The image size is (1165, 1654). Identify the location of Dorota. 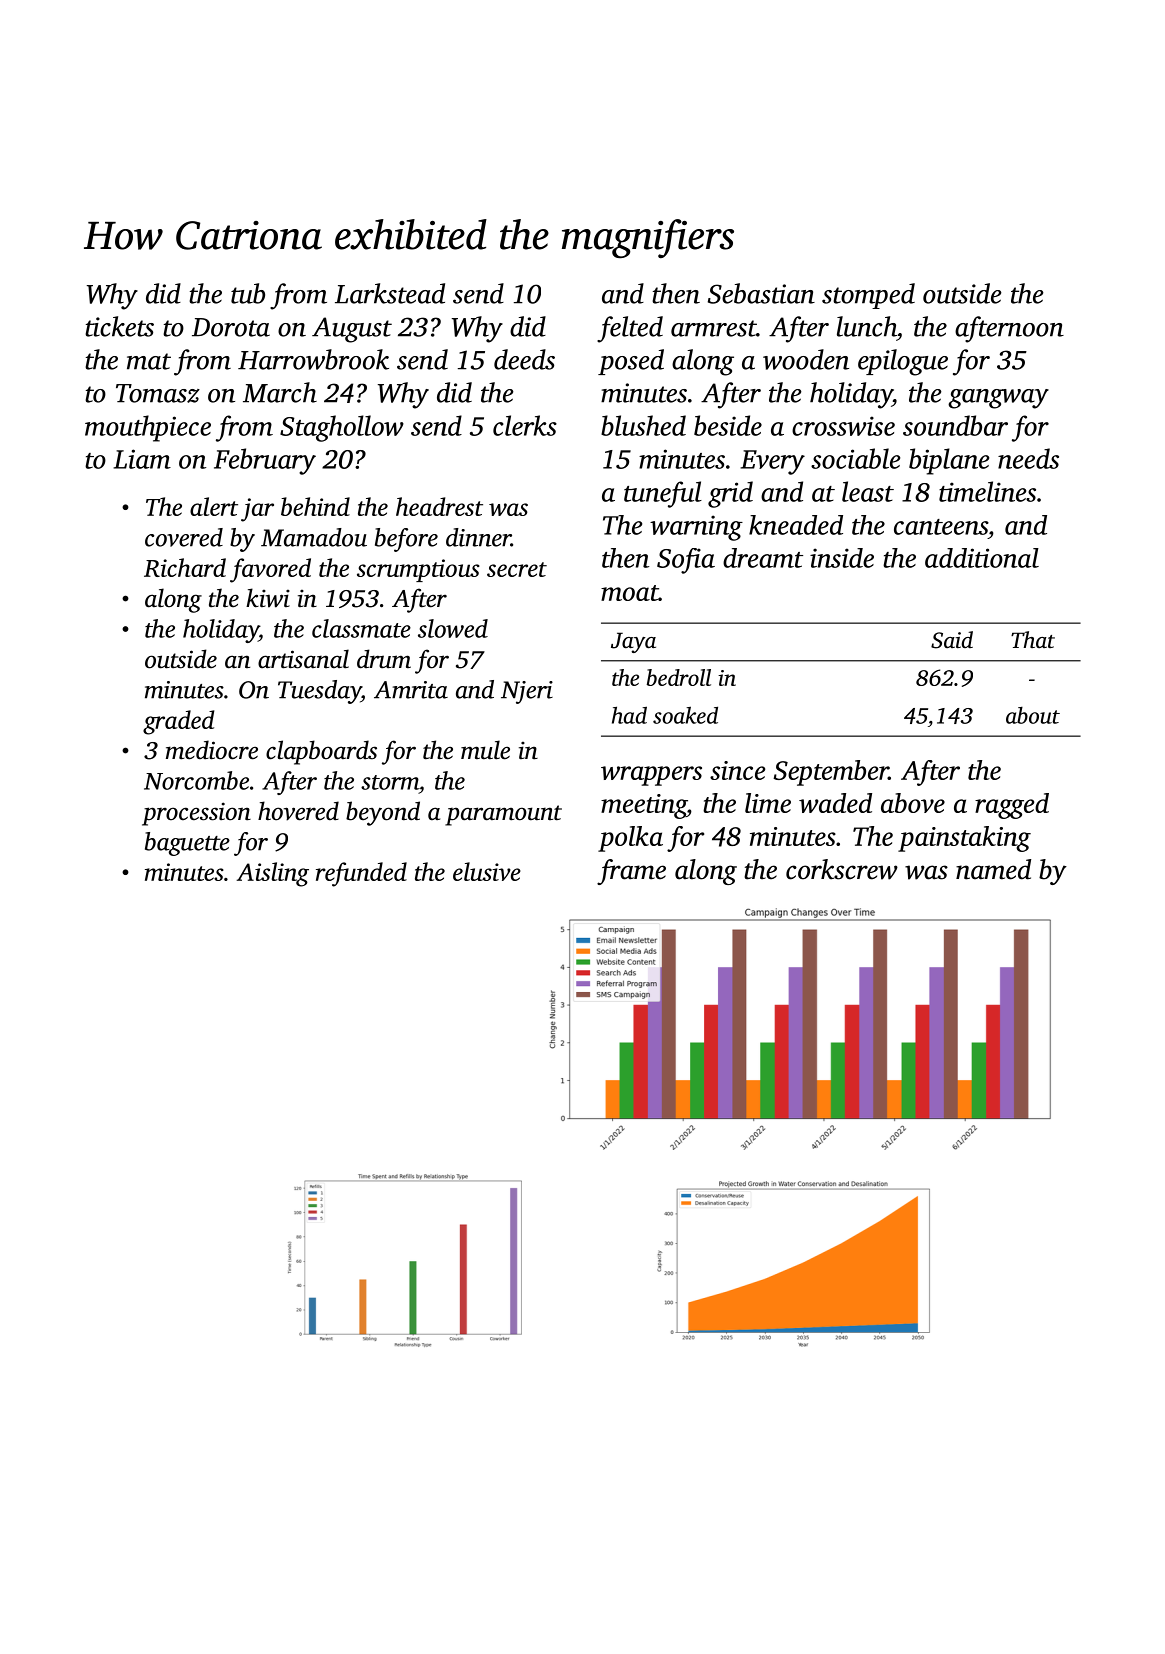
(231, 327).
